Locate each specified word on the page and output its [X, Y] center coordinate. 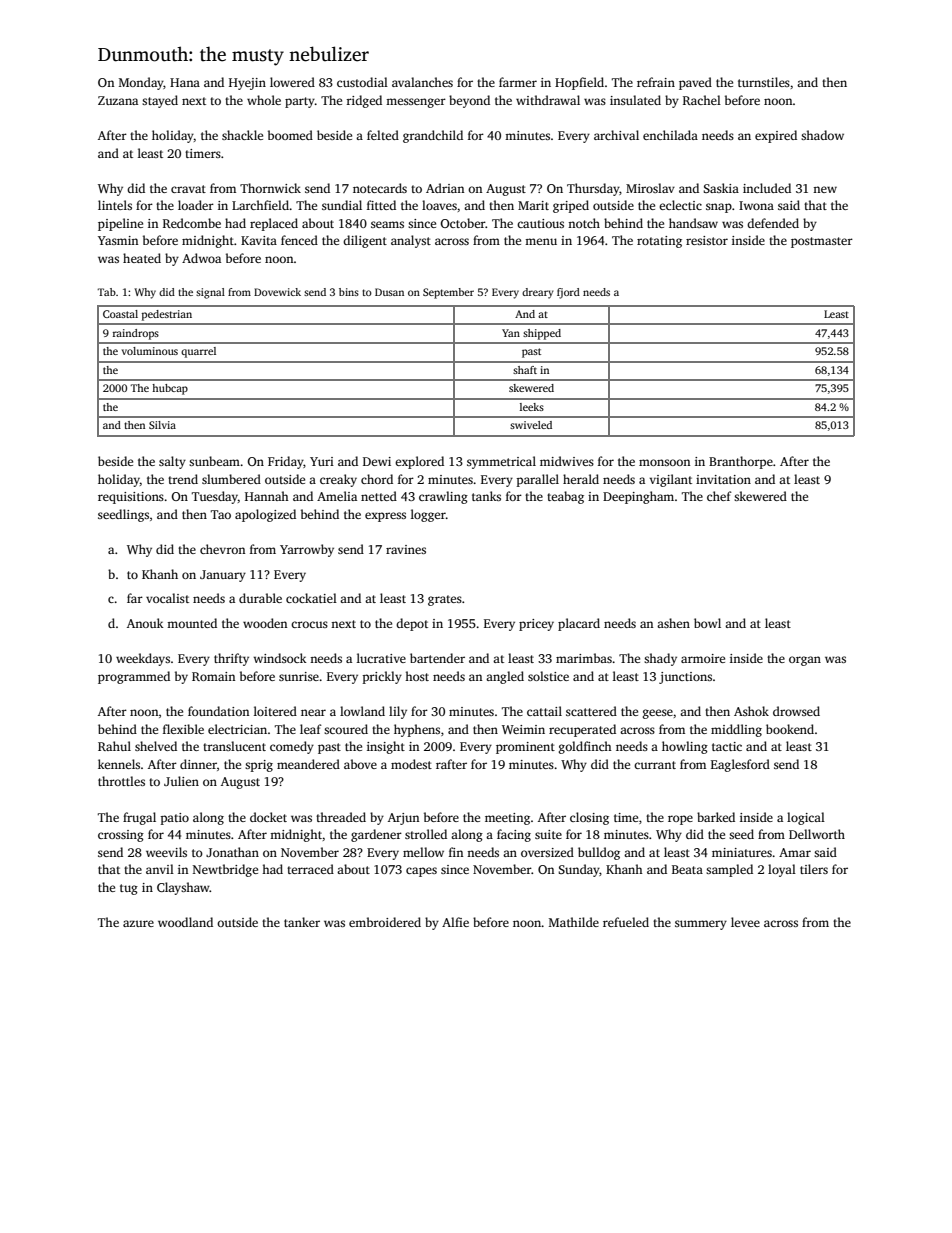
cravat [188, 189]
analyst [411, 241]
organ [805, 661]
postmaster [822, 242]
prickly [382, 677]
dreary [538, 293]
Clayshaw [183, 888]
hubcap [170, 389]
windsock [280, 658]
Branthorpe [741, 462]
